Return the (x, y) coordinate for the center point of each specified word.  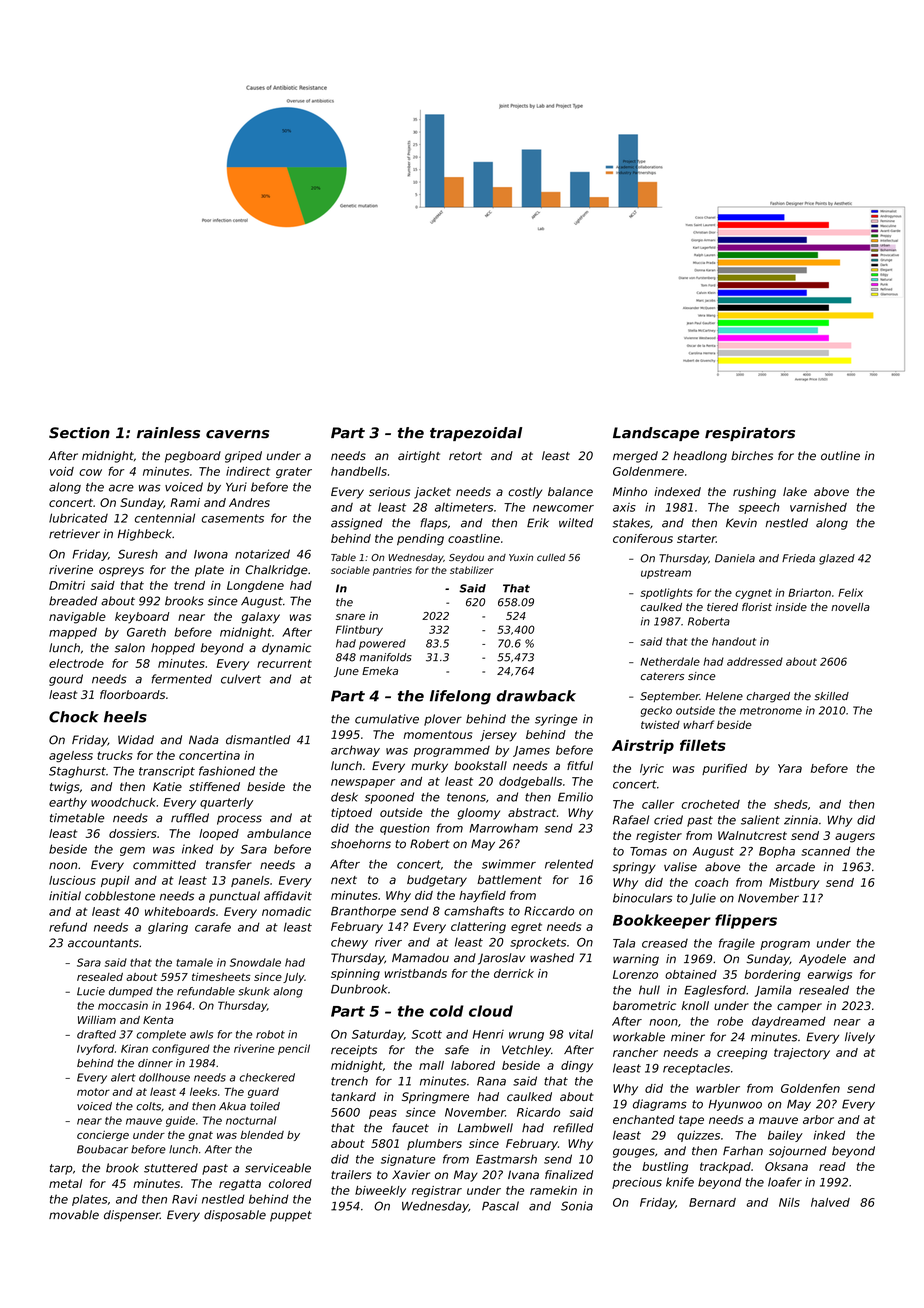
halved (830, 1202)
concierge (103, 1136)
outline (840, 456)
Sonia (577, 1206)
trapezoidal (476, 434)
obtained (691, 974)
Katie (167, 786)
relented (569, 864)
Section (79, 432)
